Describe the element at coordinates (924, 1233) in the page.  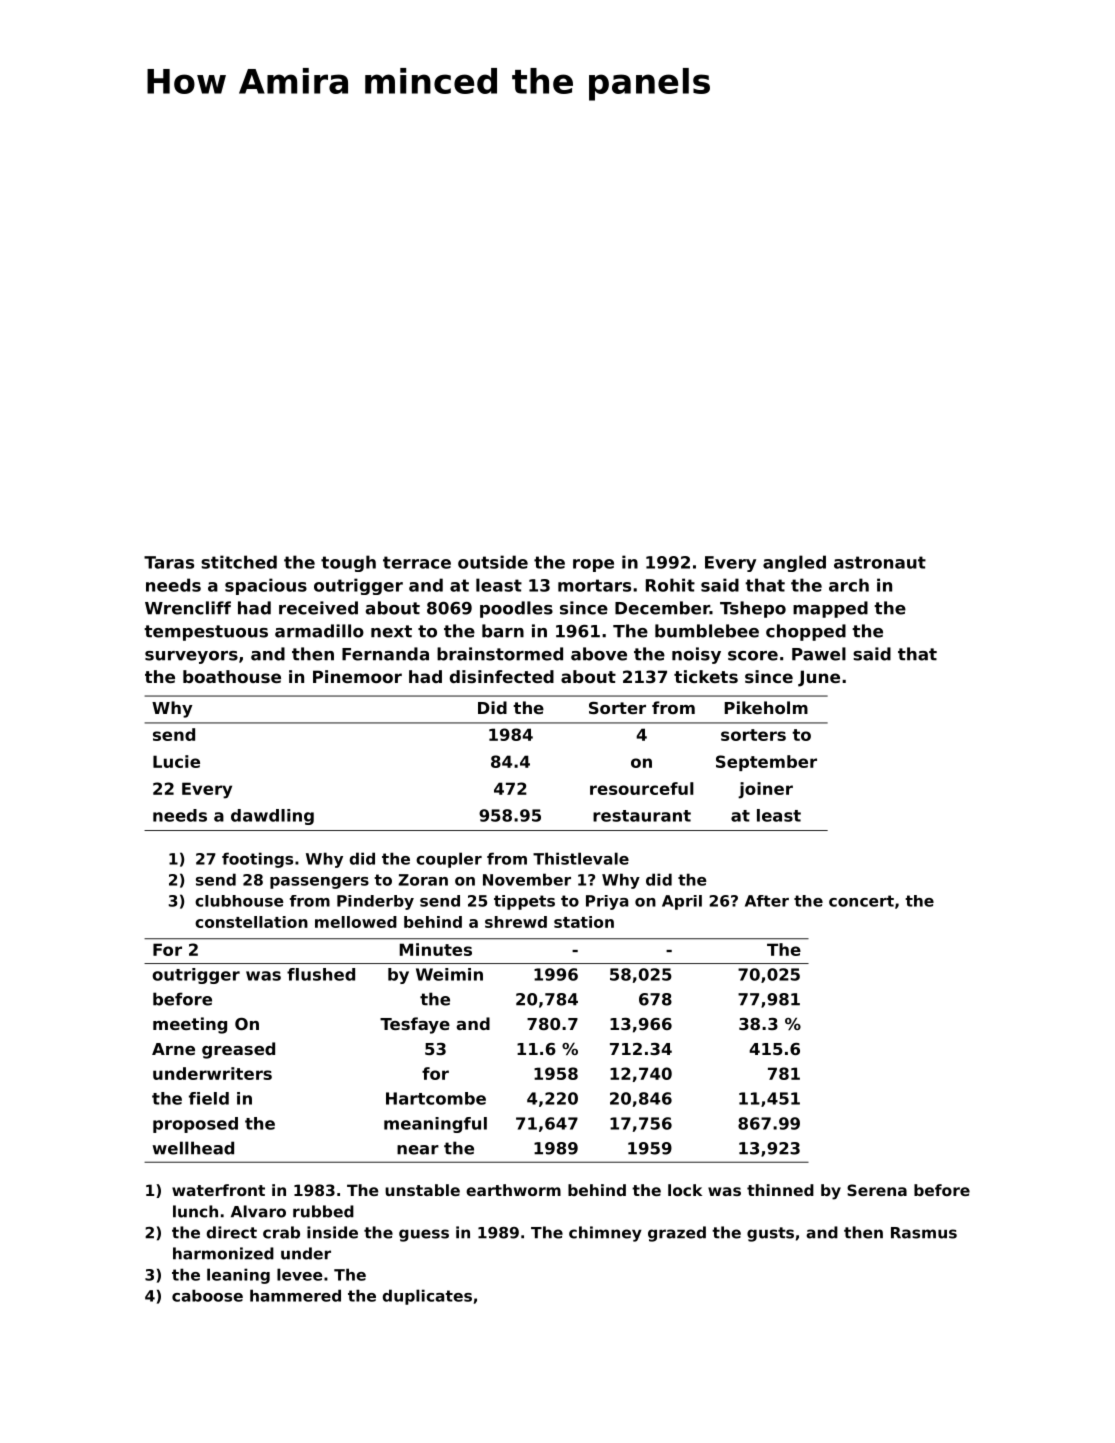
I see `Rasmus` at that location.
